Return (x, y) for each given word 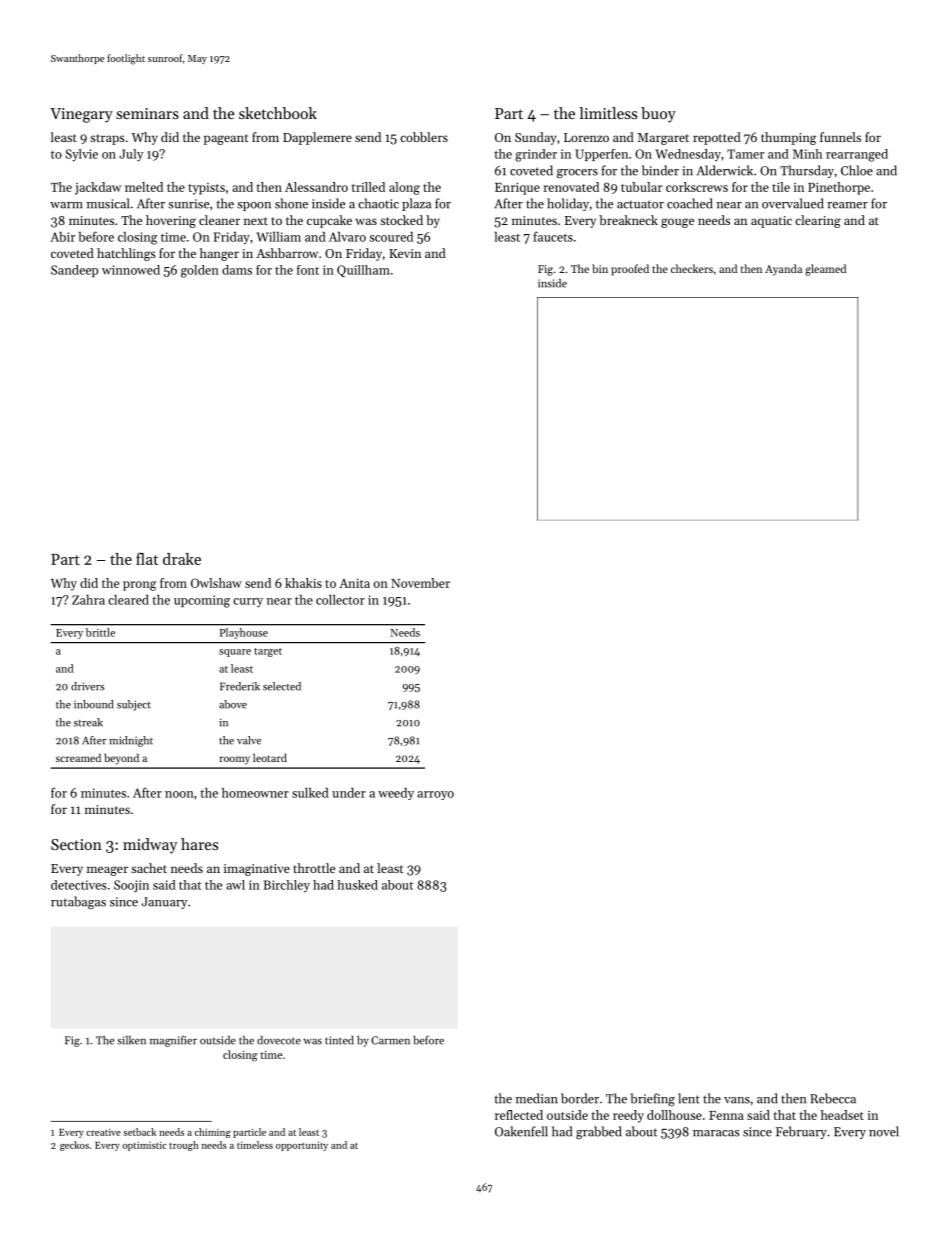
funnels (840, 137)
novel (884, 1131)
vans (737, 1100)
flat (147, 559)
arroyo (435, 795)
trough (184, 1146)
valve (249, 740)
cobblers (424, 137)
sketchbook (278, 113)
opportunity (302, 1146)
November (420, 583)
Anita (354, 583)
